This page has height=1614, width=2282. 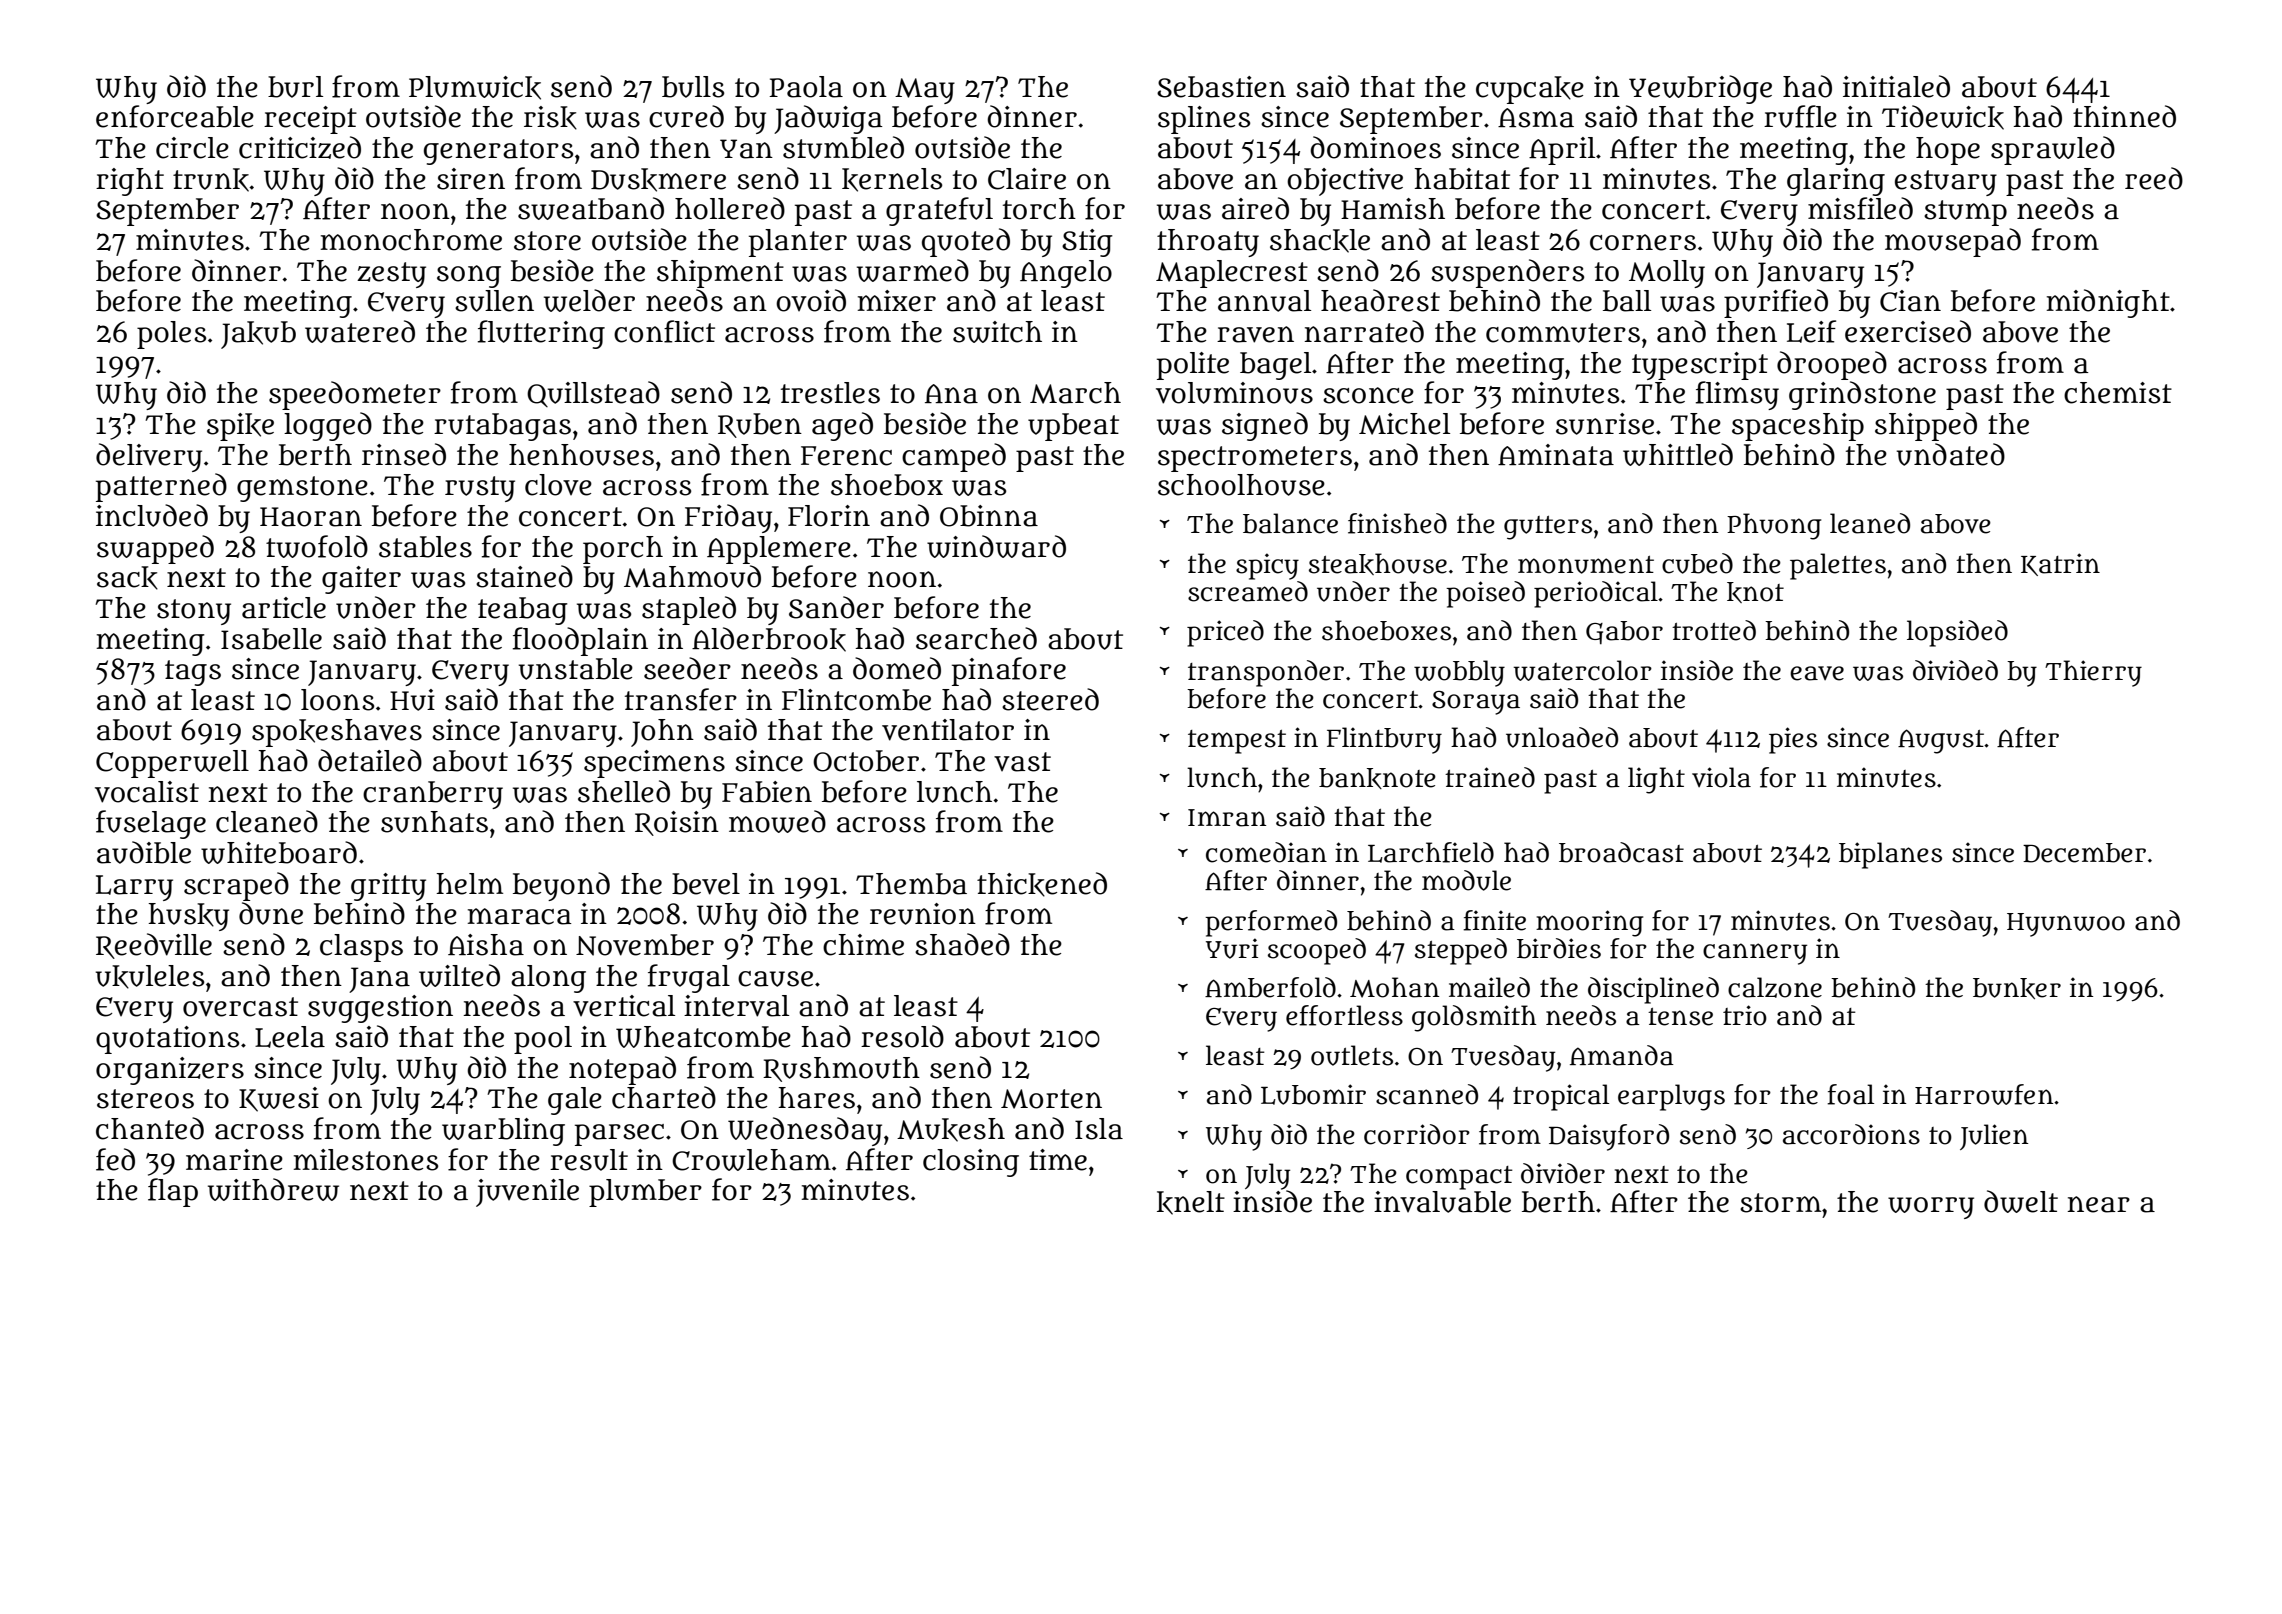 What do you see at coordinates (2093, 673) in the page?
I see `Thierry` at bounding box center [2093, 673].
